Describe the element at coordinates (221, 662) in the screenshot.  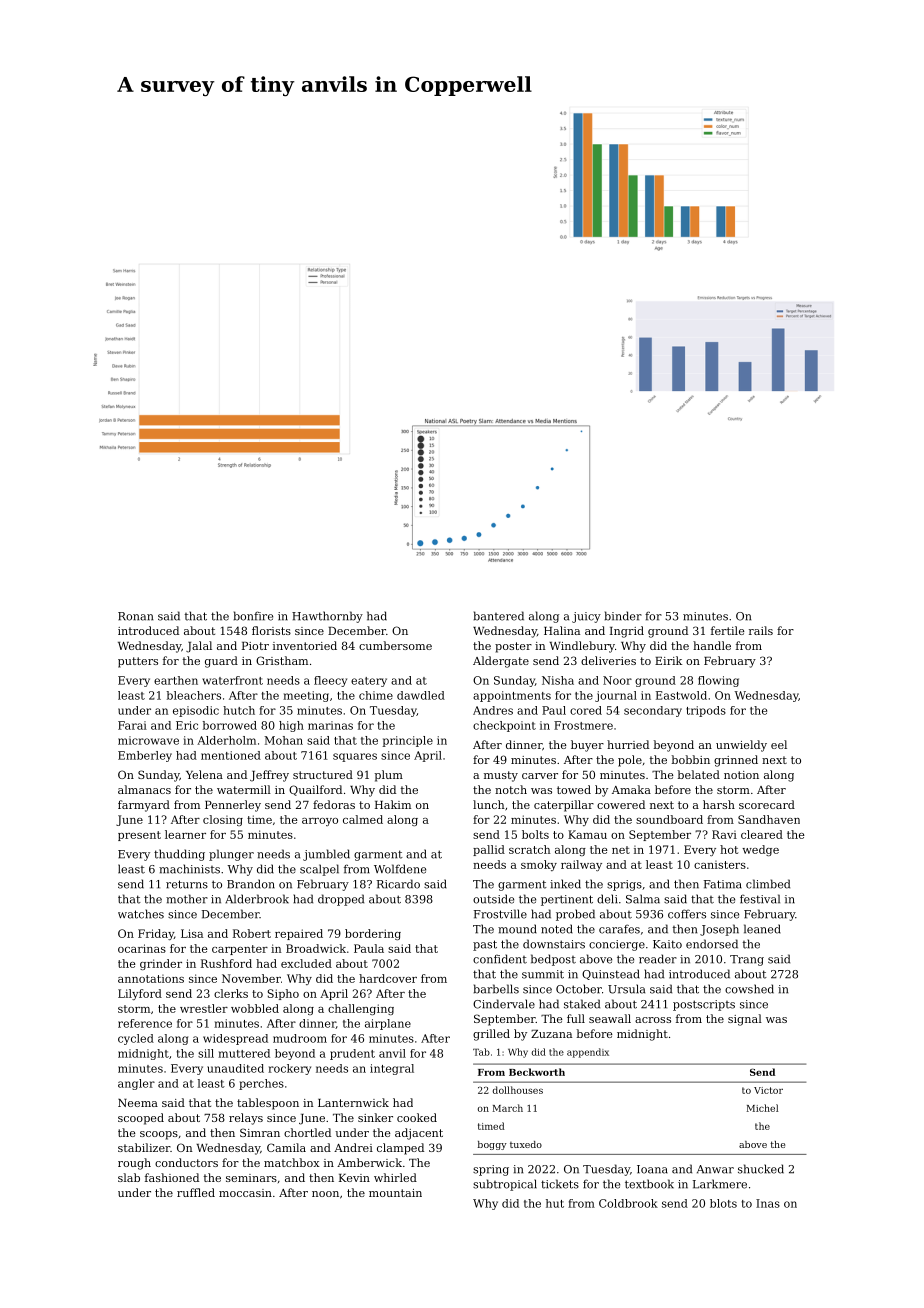
I see `guard` at that location.
